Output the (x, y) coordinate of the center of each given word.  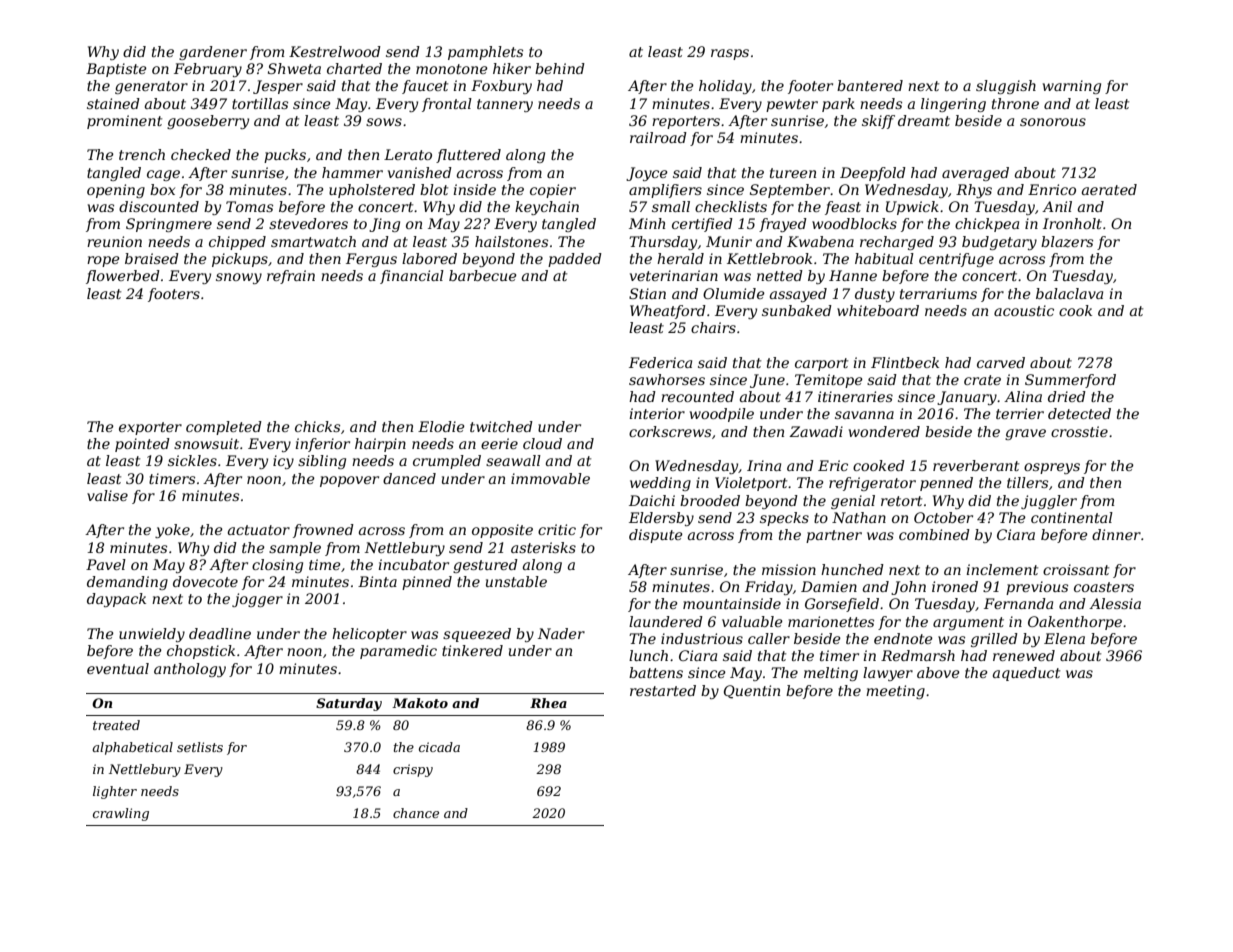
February (208, 70)
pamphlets (485, 53)
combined (934, 534)
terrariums (938, 293)
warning (1072, 87)
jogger (257, 600)
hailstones (511, 241)
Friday (769, 588)
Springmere (169, 225)
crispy (413, 770)
